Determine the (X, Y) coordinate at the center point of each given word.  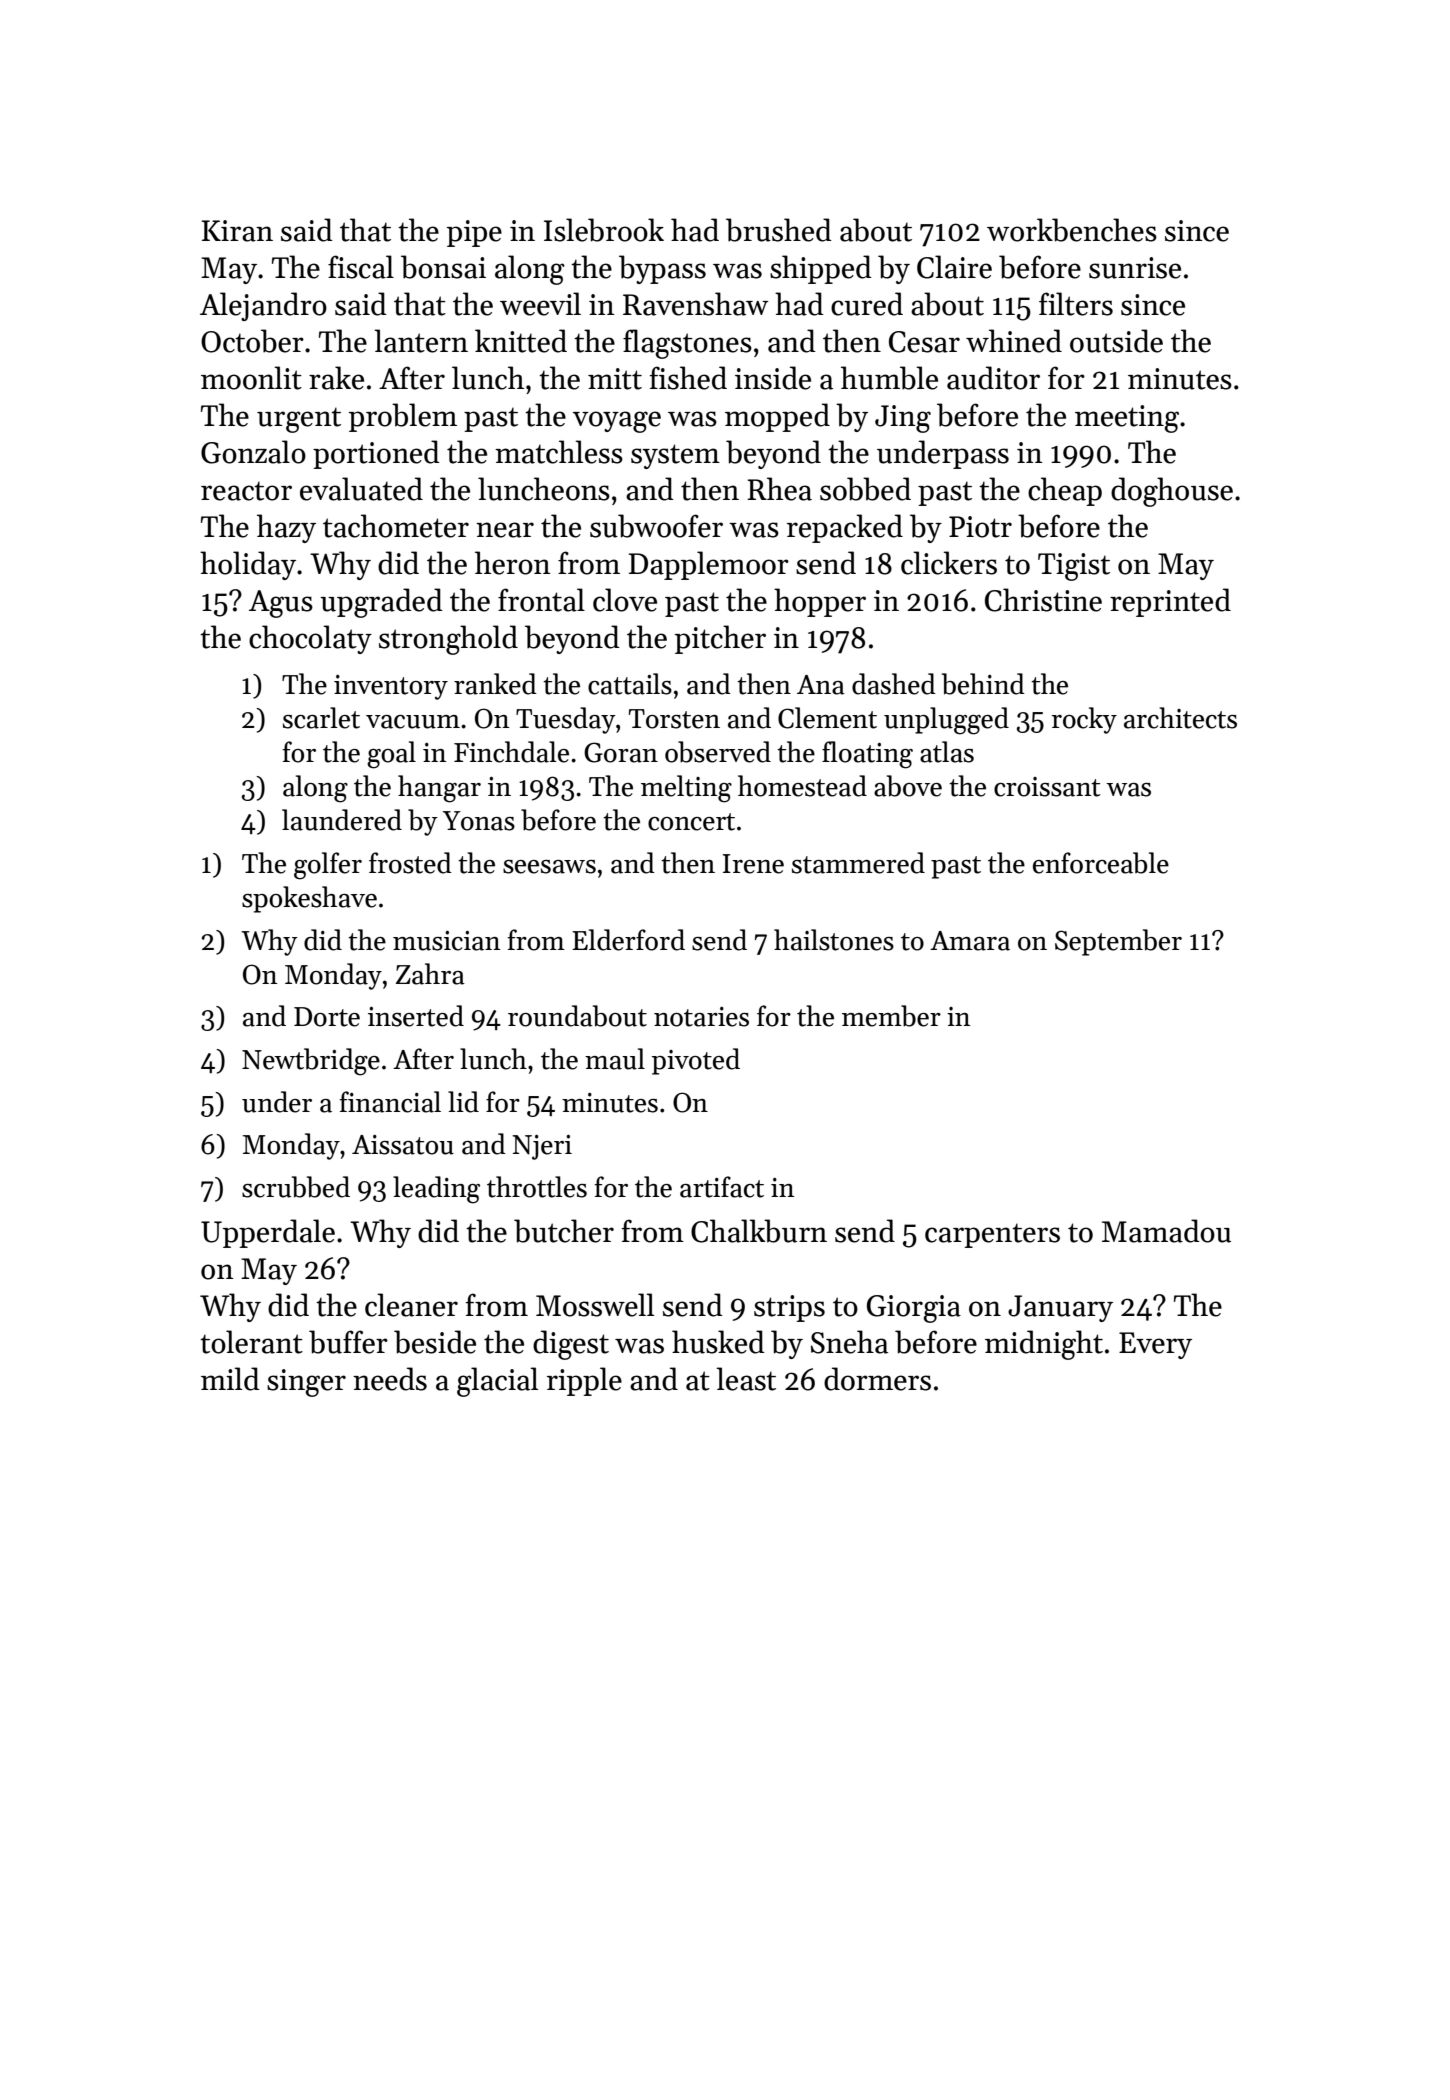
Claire (954, 267)
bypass (662, 269)
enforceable (1101, 863)
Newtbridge (311, 1062)
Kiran (237, 231)
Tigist (1074, 567)
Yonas (479, 821)
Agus (281, 604)
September (1118, 942)
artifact (722, 1187)
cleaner (411, 1305)
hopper (820, 602)
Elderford (628, 940)
